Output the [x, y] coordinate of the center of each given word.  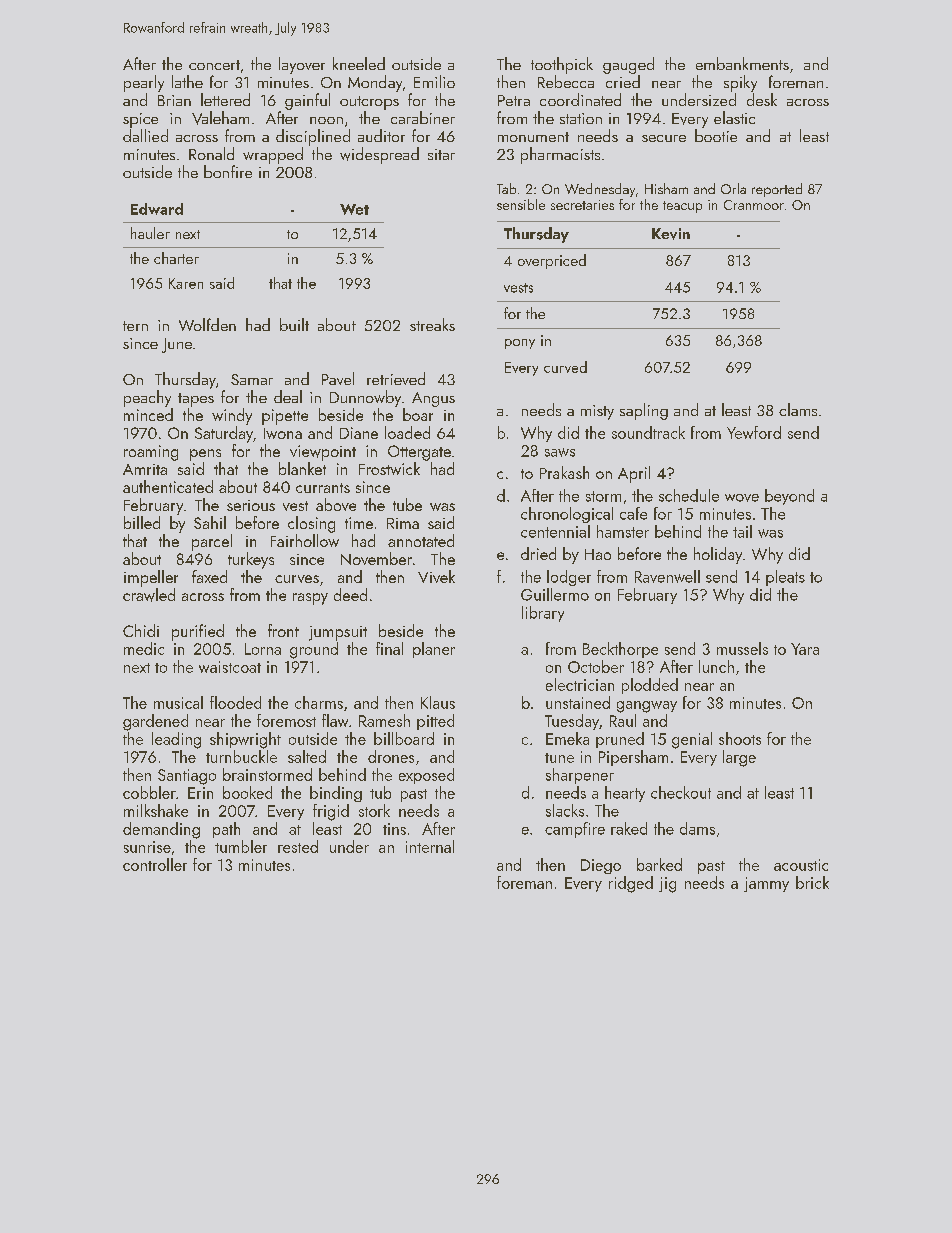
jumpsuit [338, 633]
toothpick [562, 65]
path [226, 830]
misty [597, 412]
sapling [644, 411]
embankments [742, 63]
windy [232, 416]
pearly [144, 83]
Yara [805, 649]
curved [565, 367]
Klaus [438, 702]
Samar [252, 379]
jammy [766, 884]
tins [394, 829]
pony [520, 344]
